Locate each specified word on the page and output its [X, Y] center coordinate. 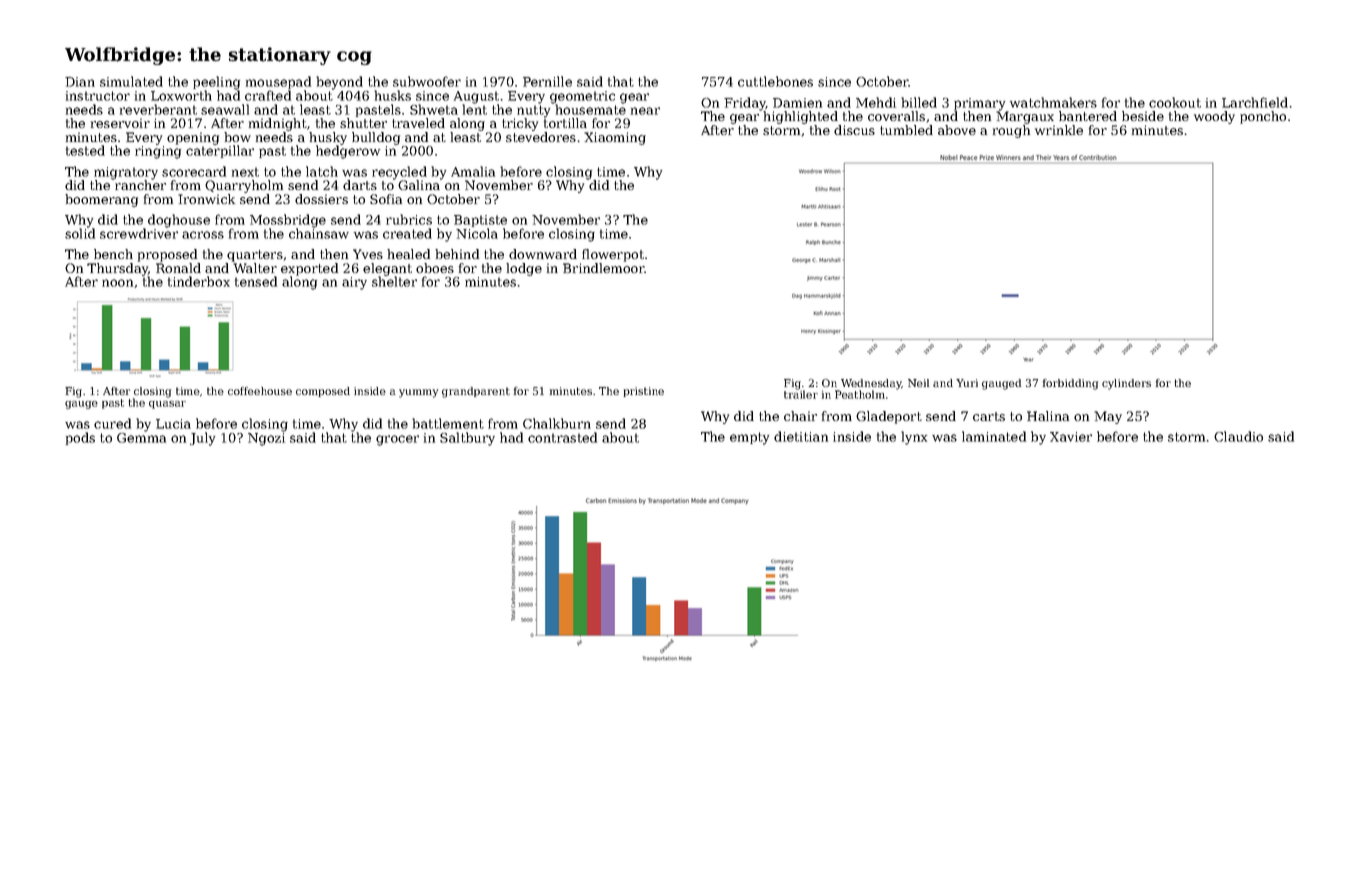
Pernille [547, 81]
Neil [918, 383]
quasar [167, 405]
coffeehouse [260, 391]
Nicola [477, 233]
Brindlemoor [604, 268]
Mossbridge [288, 221]
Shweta [434, 109]
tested [85, 150]
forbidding [1070, 384]
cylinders [1126, 384]
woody [1214, 117]
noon [117, 283]
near [645, 111]
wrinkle [1059, 130]
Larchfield [1255, 102]
